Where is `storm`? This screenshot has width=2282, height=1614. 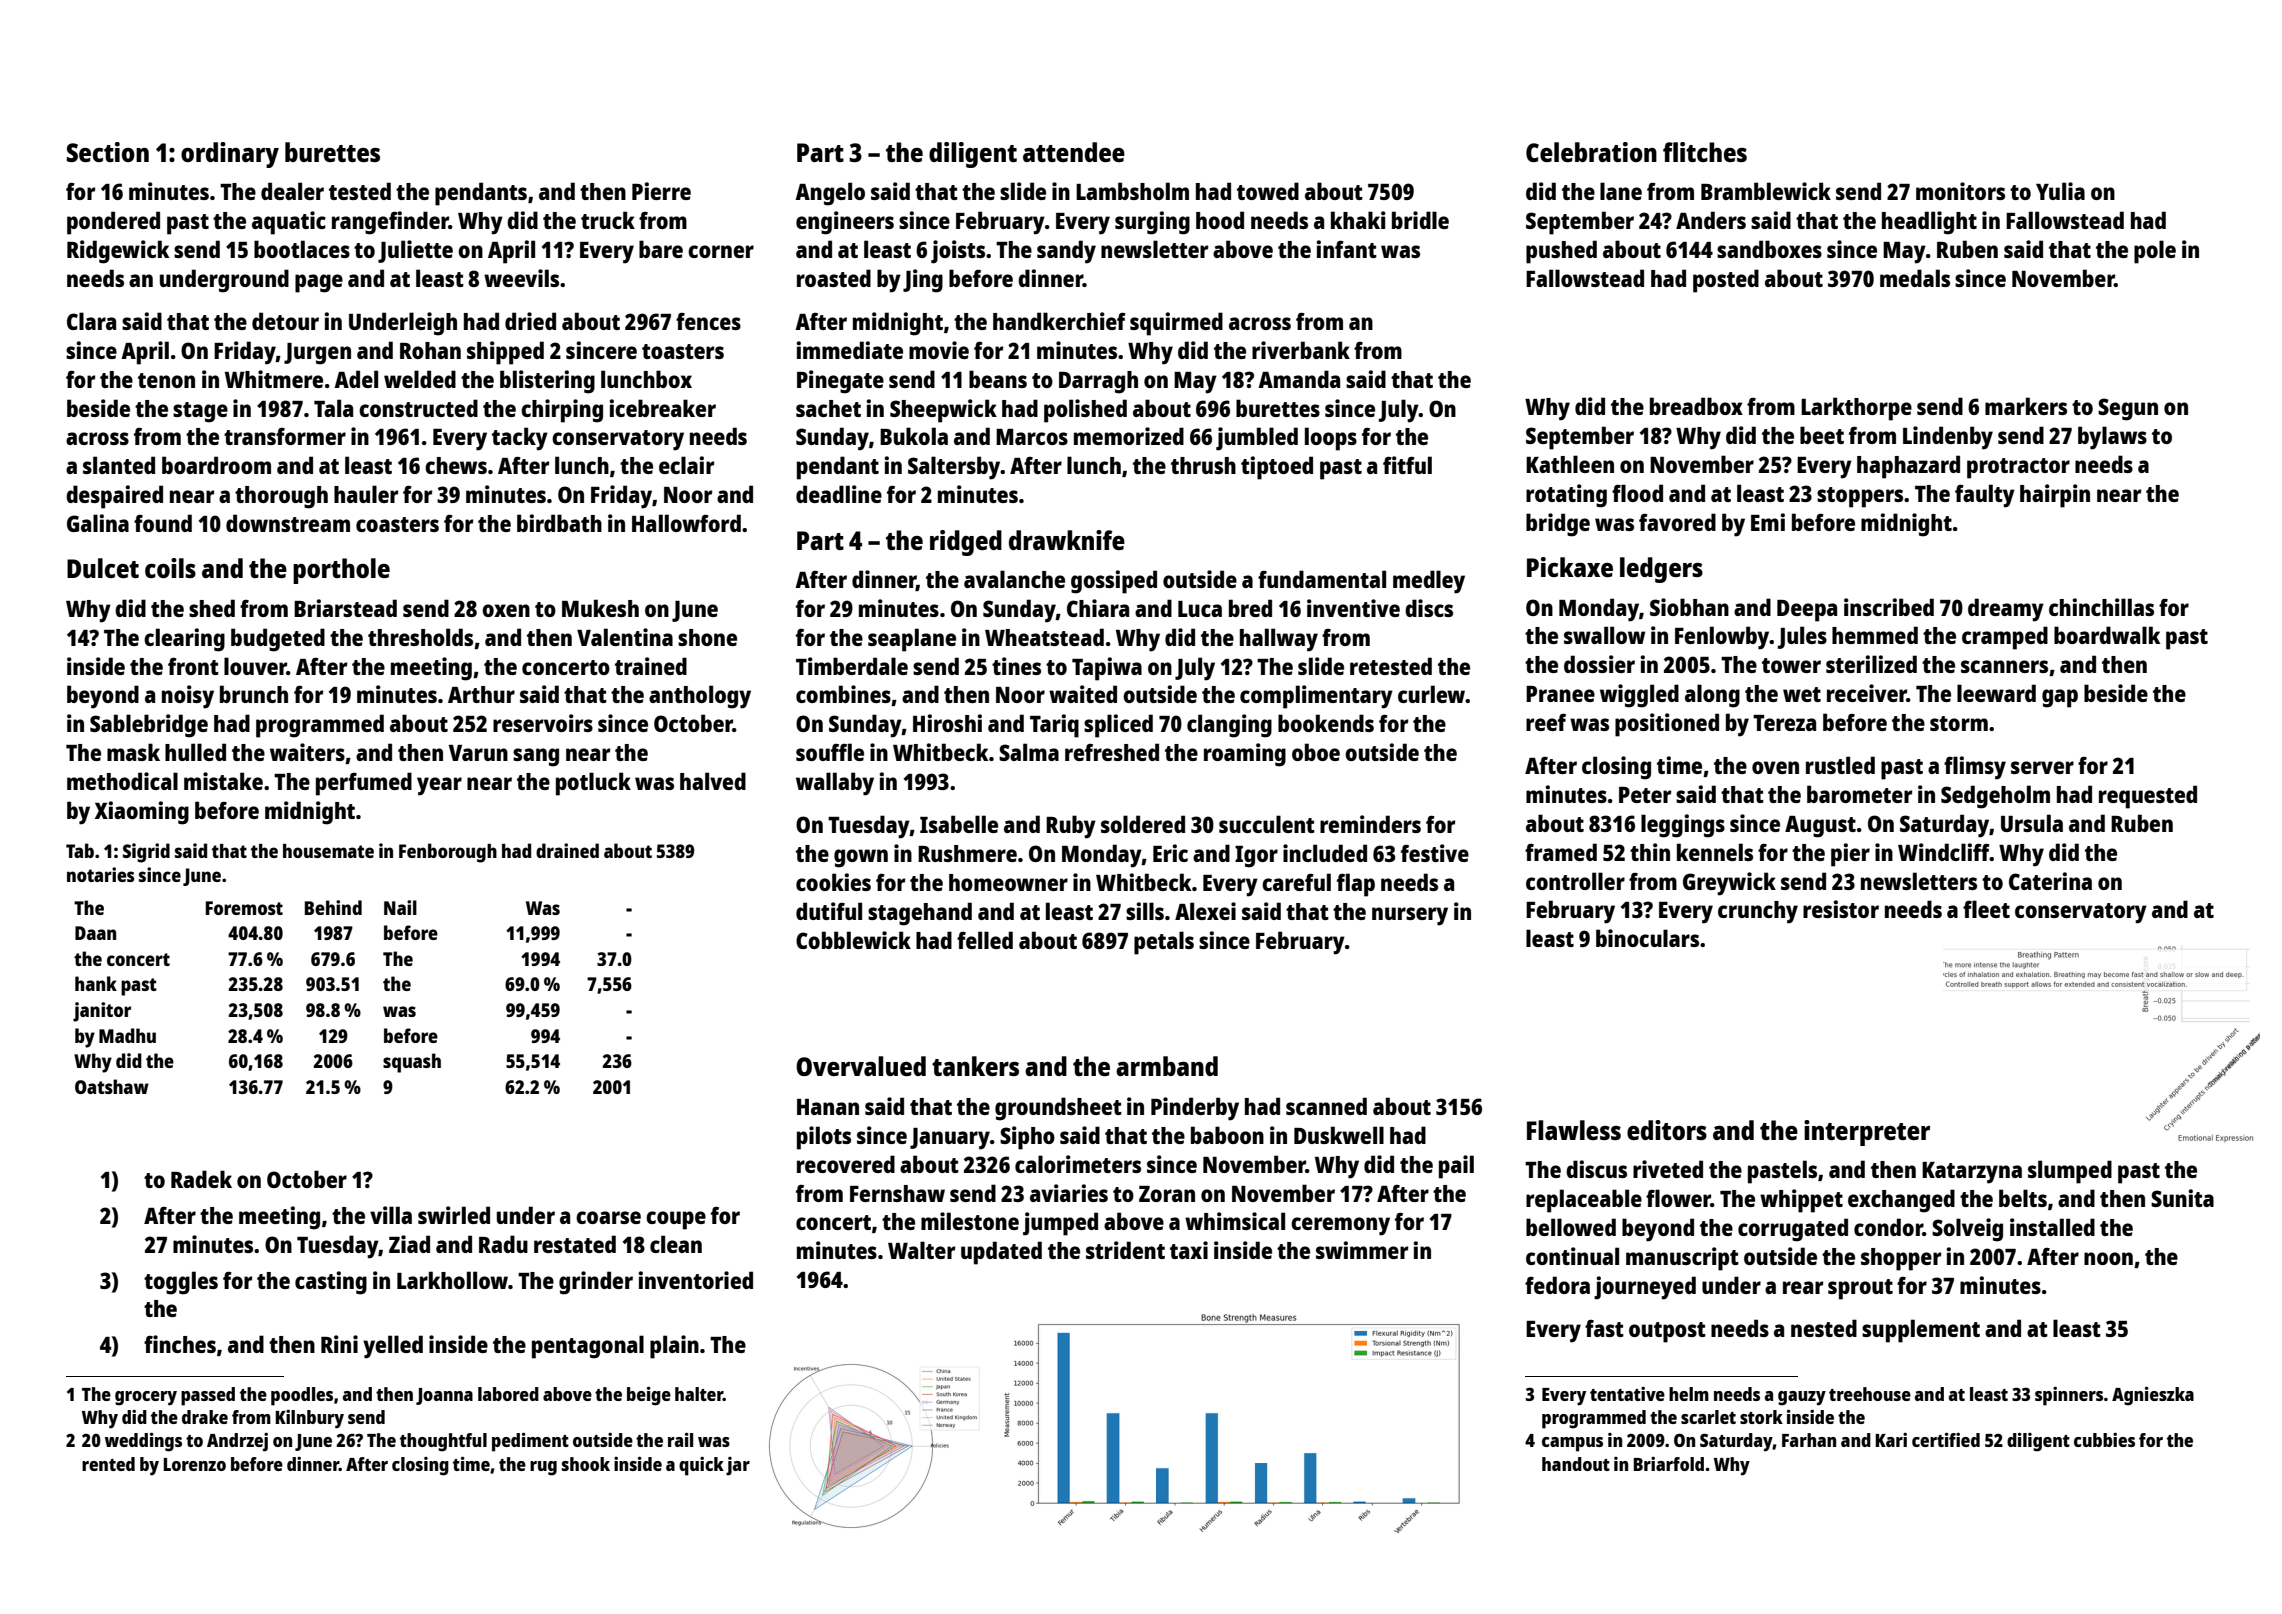 storm is located at coordinates (1959, 723).
